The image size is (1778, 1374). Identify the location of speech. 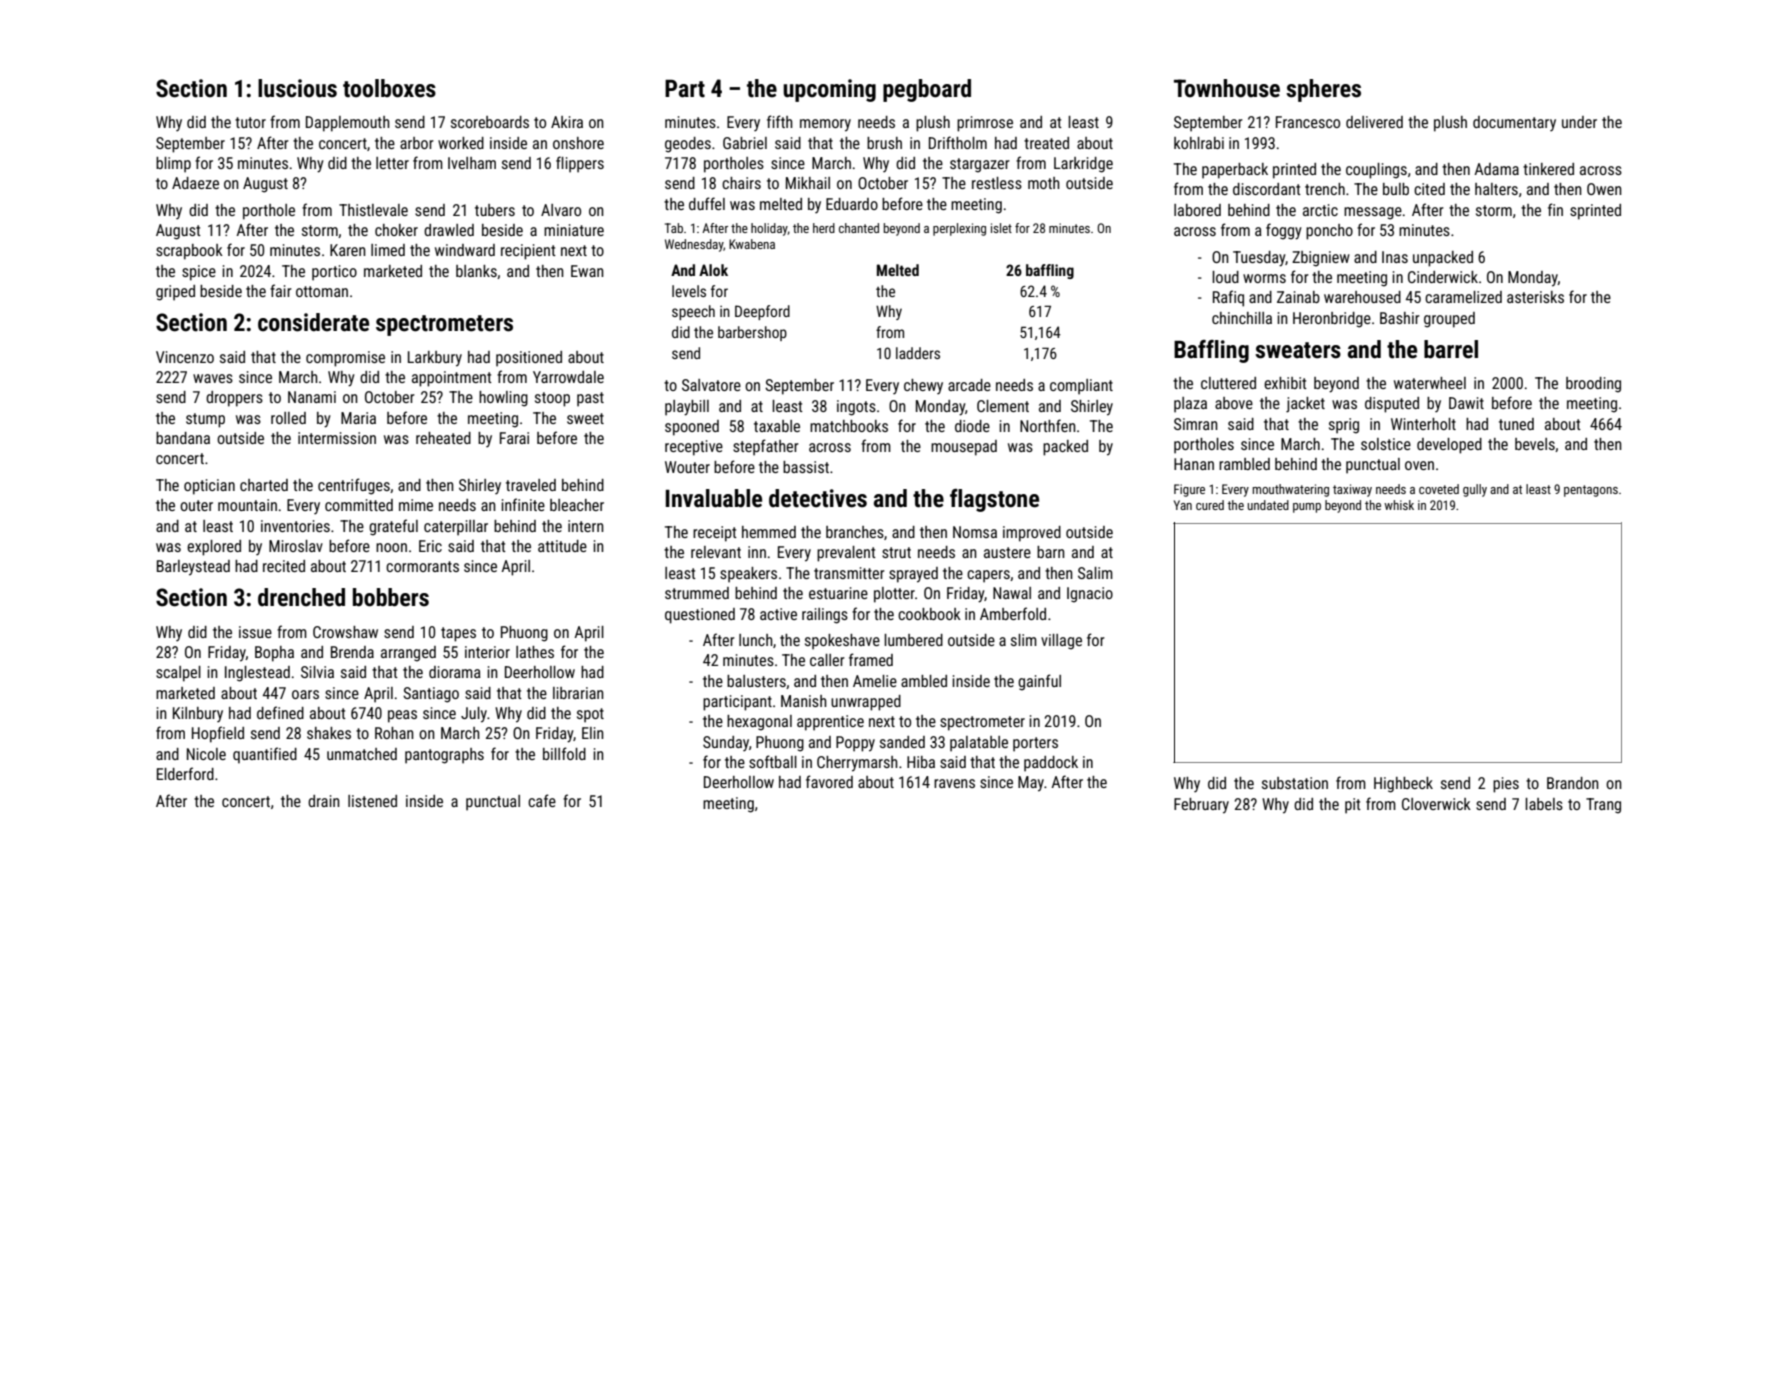
(693, 312).
